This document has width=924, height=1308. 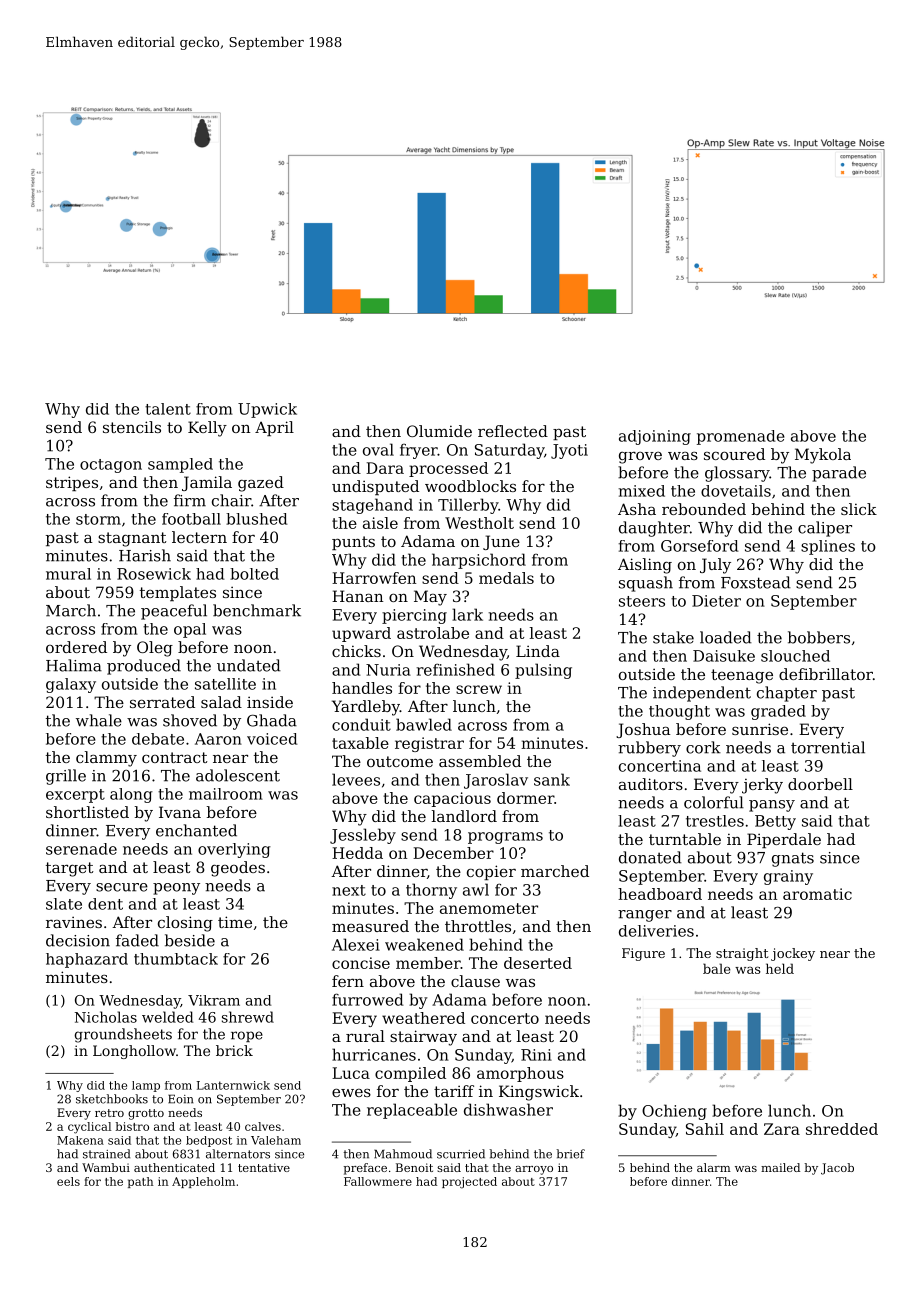 What do you see at coordinates (505, 838) in the document?
I see `programs` at bounding box center [505, 838].
